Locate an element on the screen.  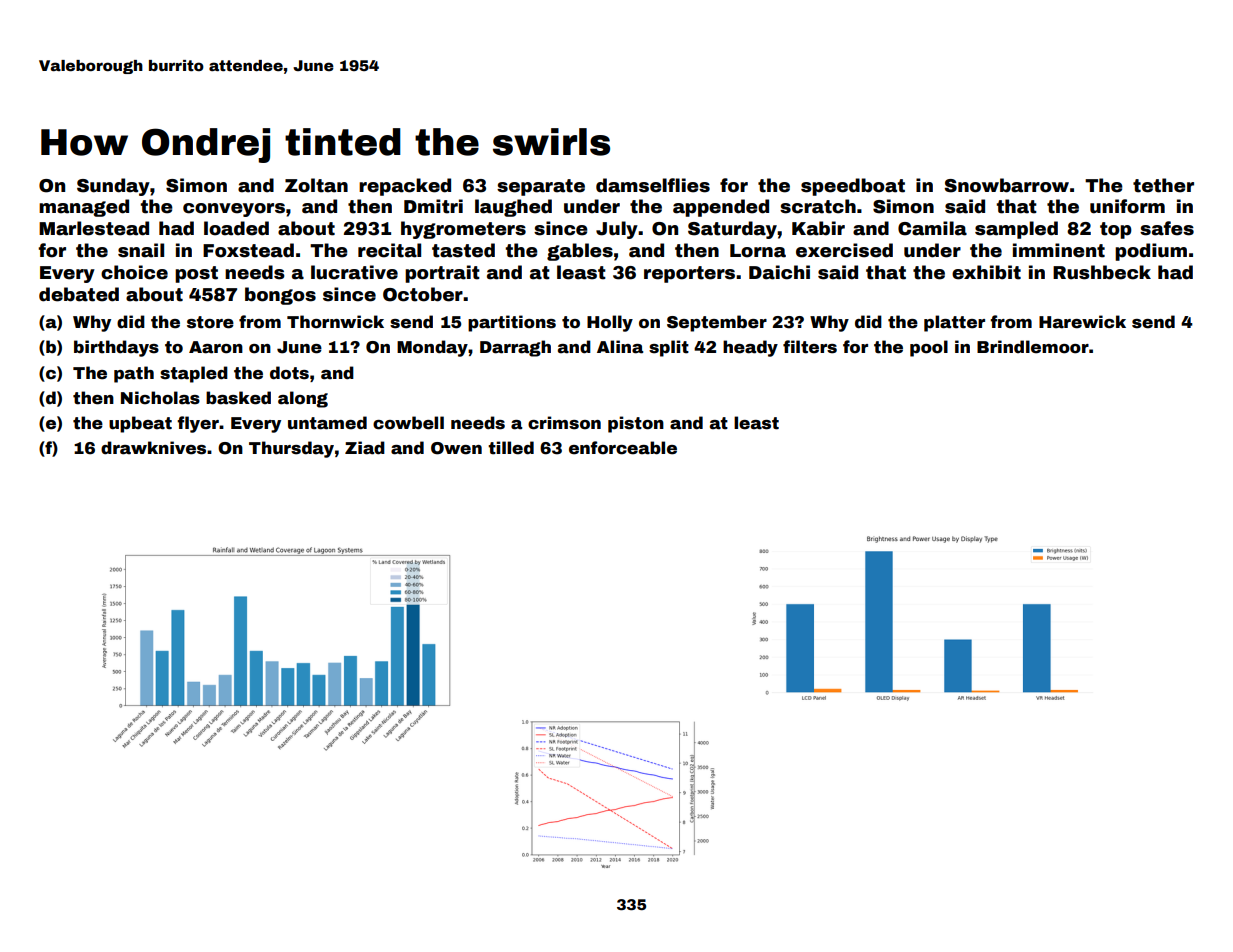
Snowbarrow is located at coordinates (1006, 185).
